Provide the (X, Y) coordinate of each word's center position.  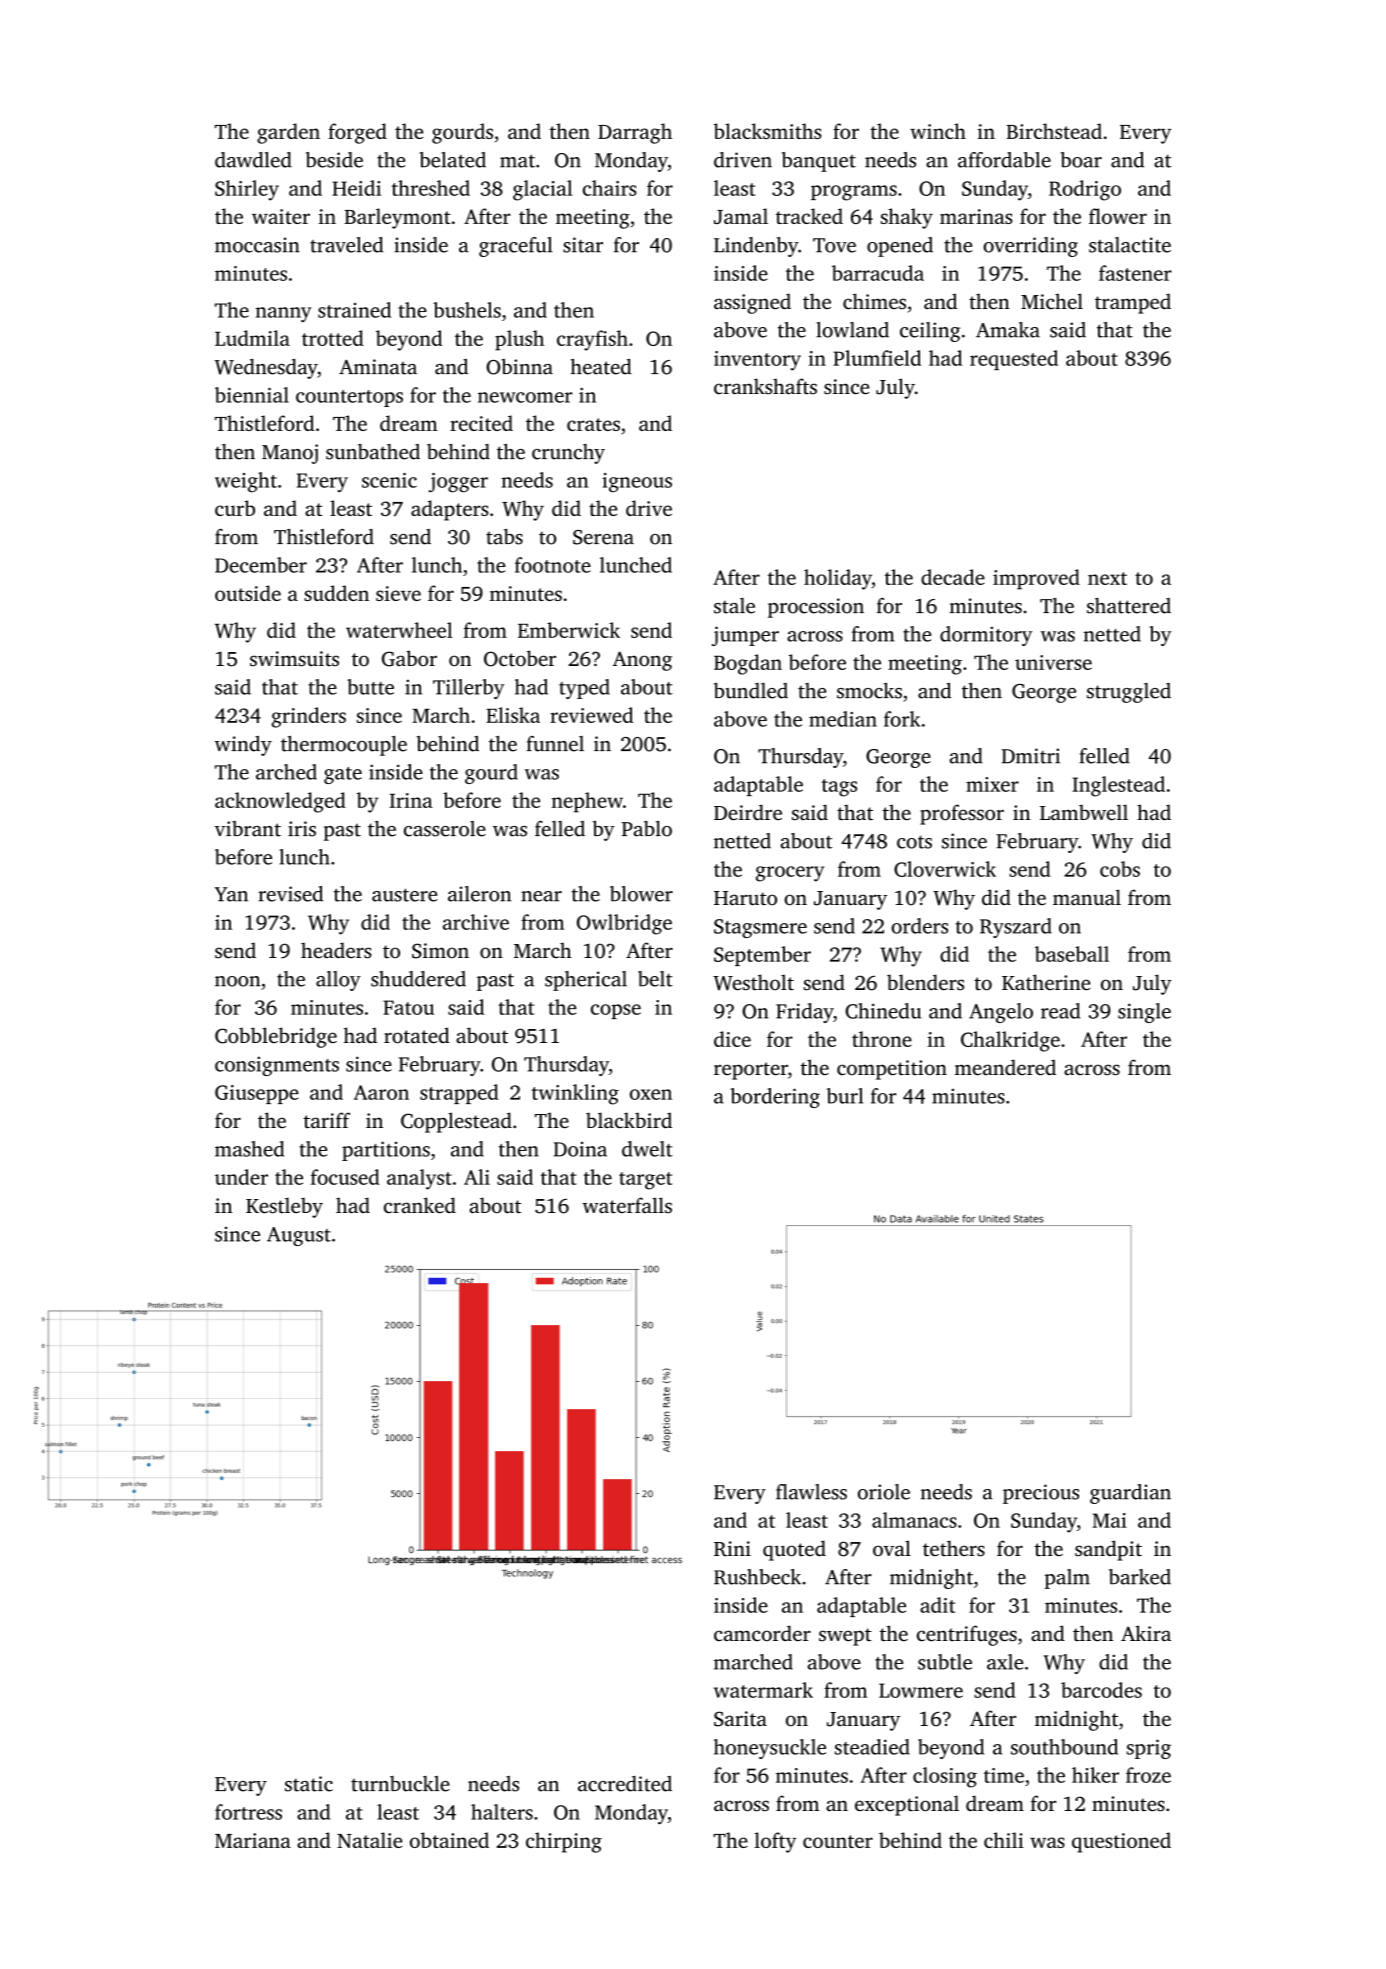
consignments (277, 1066)
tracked (809, 216)
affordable (1004, 160)
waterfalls (627, 1205)
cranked (420, 1205)
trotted (333, 338)
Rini (732, 1549)
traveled (347, 245)
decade (953, 577)
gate (343, 775)
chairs (610, 188)
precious (1041, 1494)
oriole (884, 1492)
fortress (248, 1812)
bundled (751, 691)
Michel (1052, 301)
